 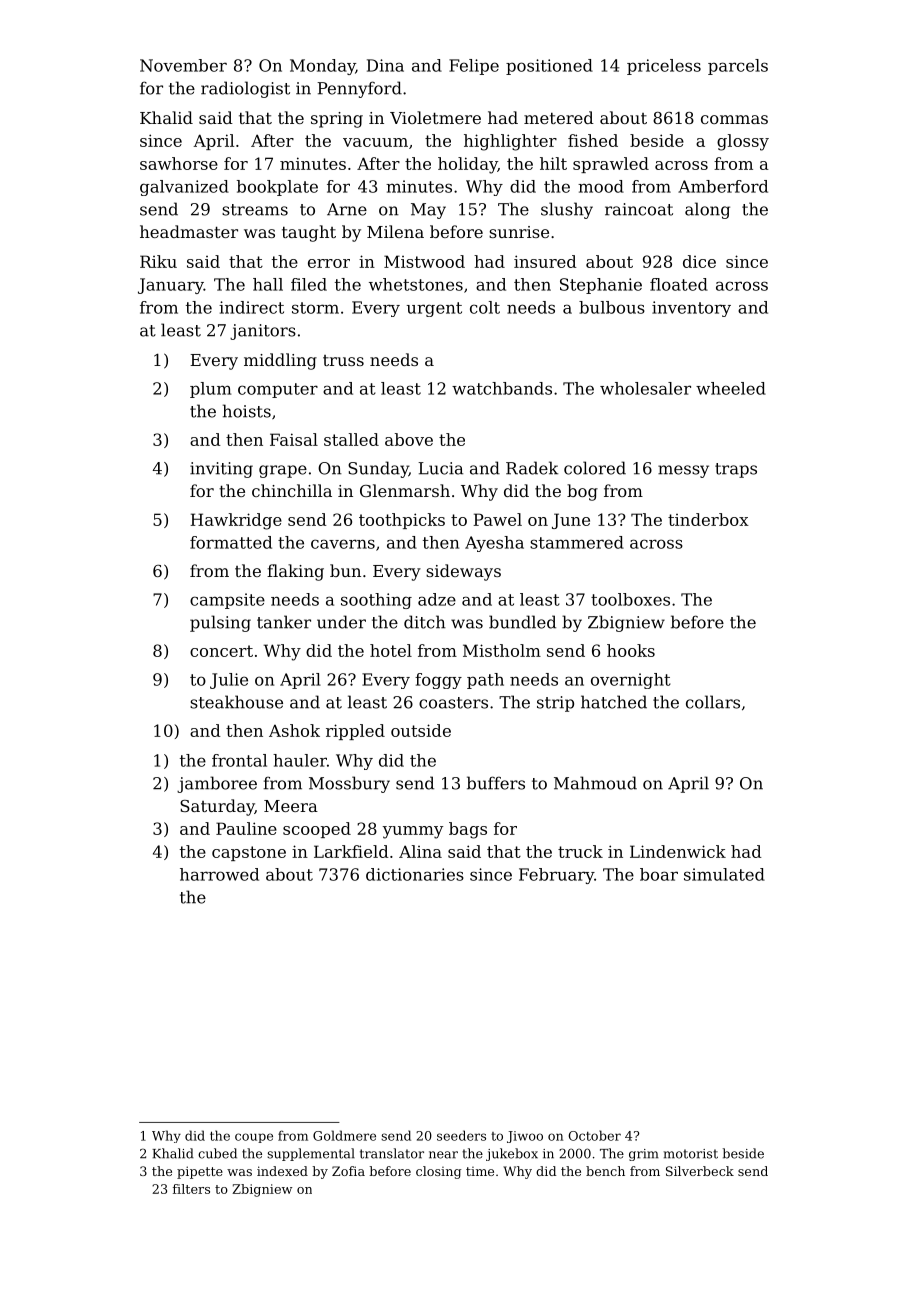 I want to click on harrowed, so click(x=219, y=874).
